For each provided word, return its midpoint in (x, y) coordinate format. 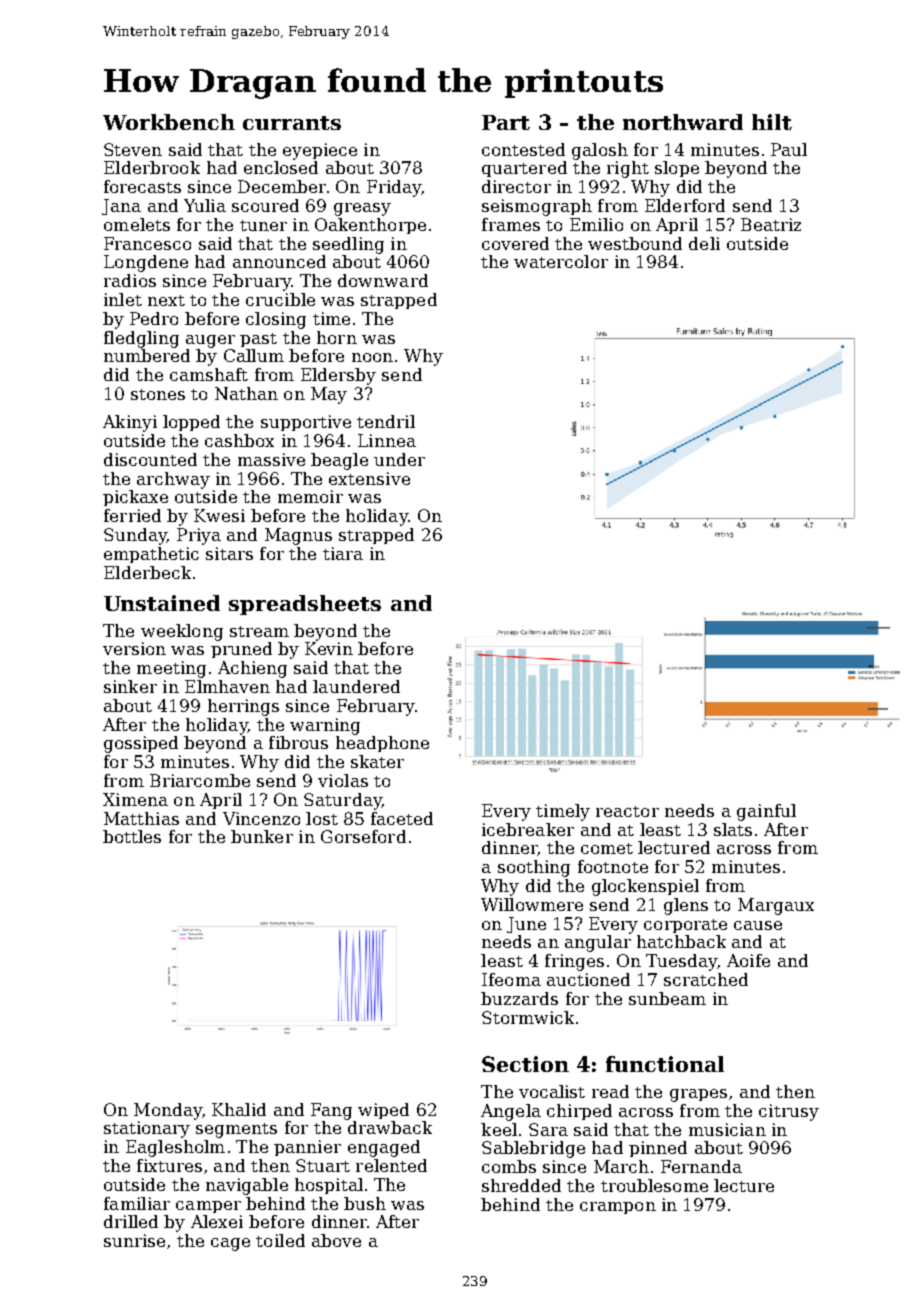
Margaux (776, 906)
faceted (402, 818)
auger (210, 341)
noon (372, 357)
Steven (133, 149)
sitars (229, 553)
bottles (132, 836)
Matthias (141, 818)
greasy (362, 209)
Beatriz (771, 224)
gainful (766, 812)
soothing (534, 868)
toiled (280, 1240)
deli (704, 243)
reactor (627, 811)
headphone (382, 744)
